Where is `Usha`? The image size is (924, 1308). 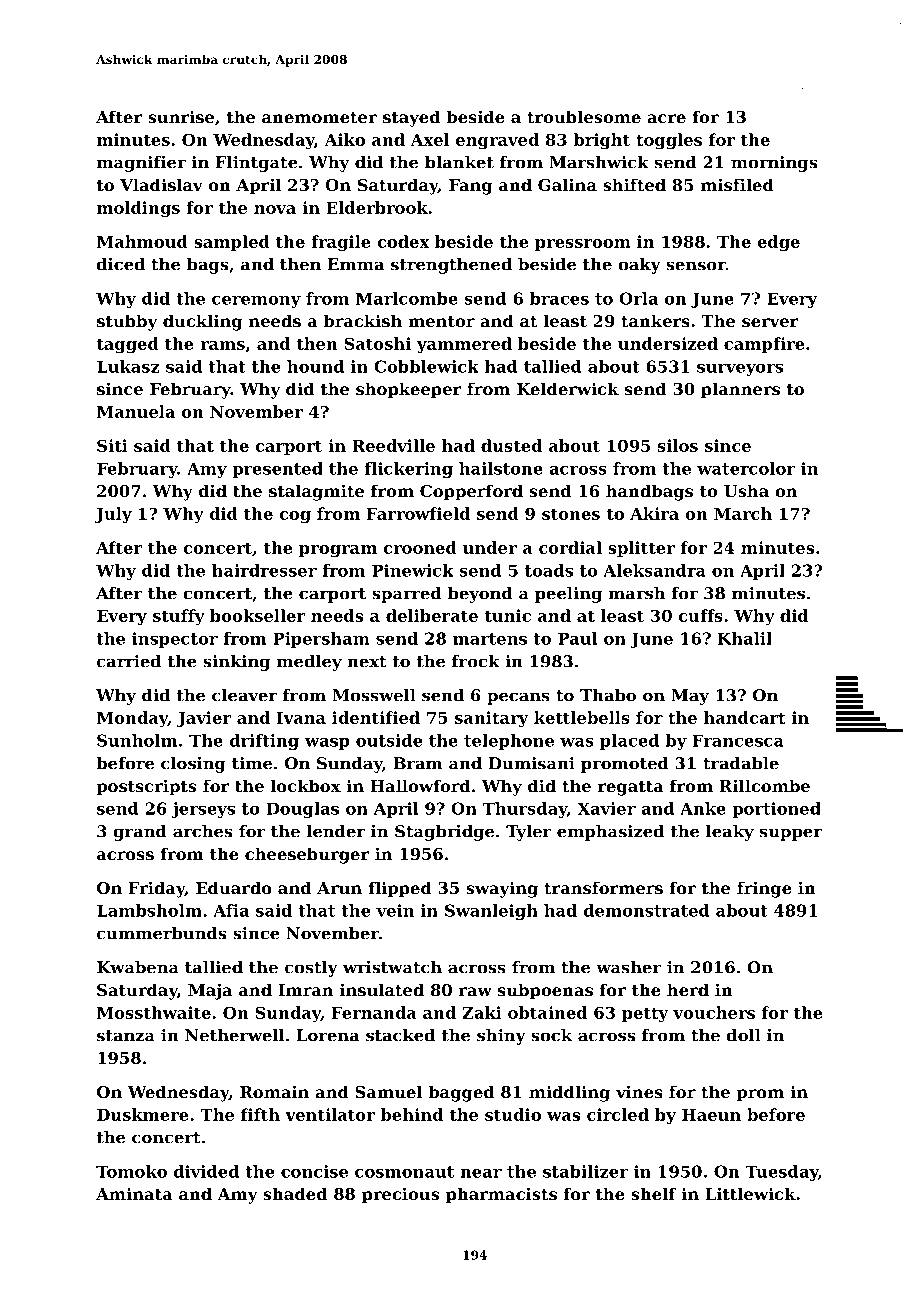
Usha is located at coordinates (746, 490).
